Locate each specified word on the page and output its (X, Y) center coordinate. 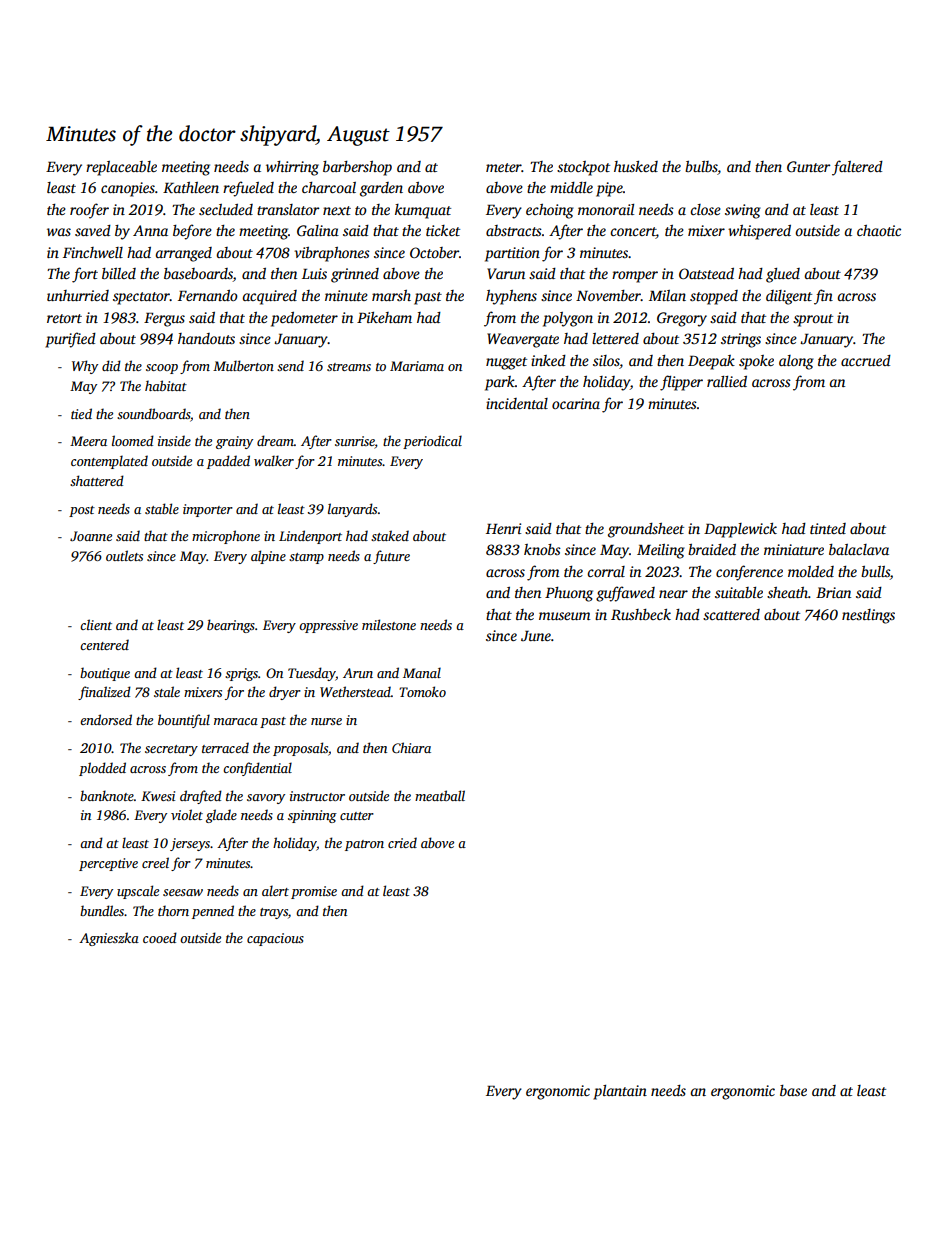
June (536, 636)
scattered (731, 614)
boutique (105, 674)
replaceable (121, 168)
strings (741, 340)
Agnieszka (109, 939)
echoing (550, 211)
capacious (275, 939)
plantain (620, 1092)
